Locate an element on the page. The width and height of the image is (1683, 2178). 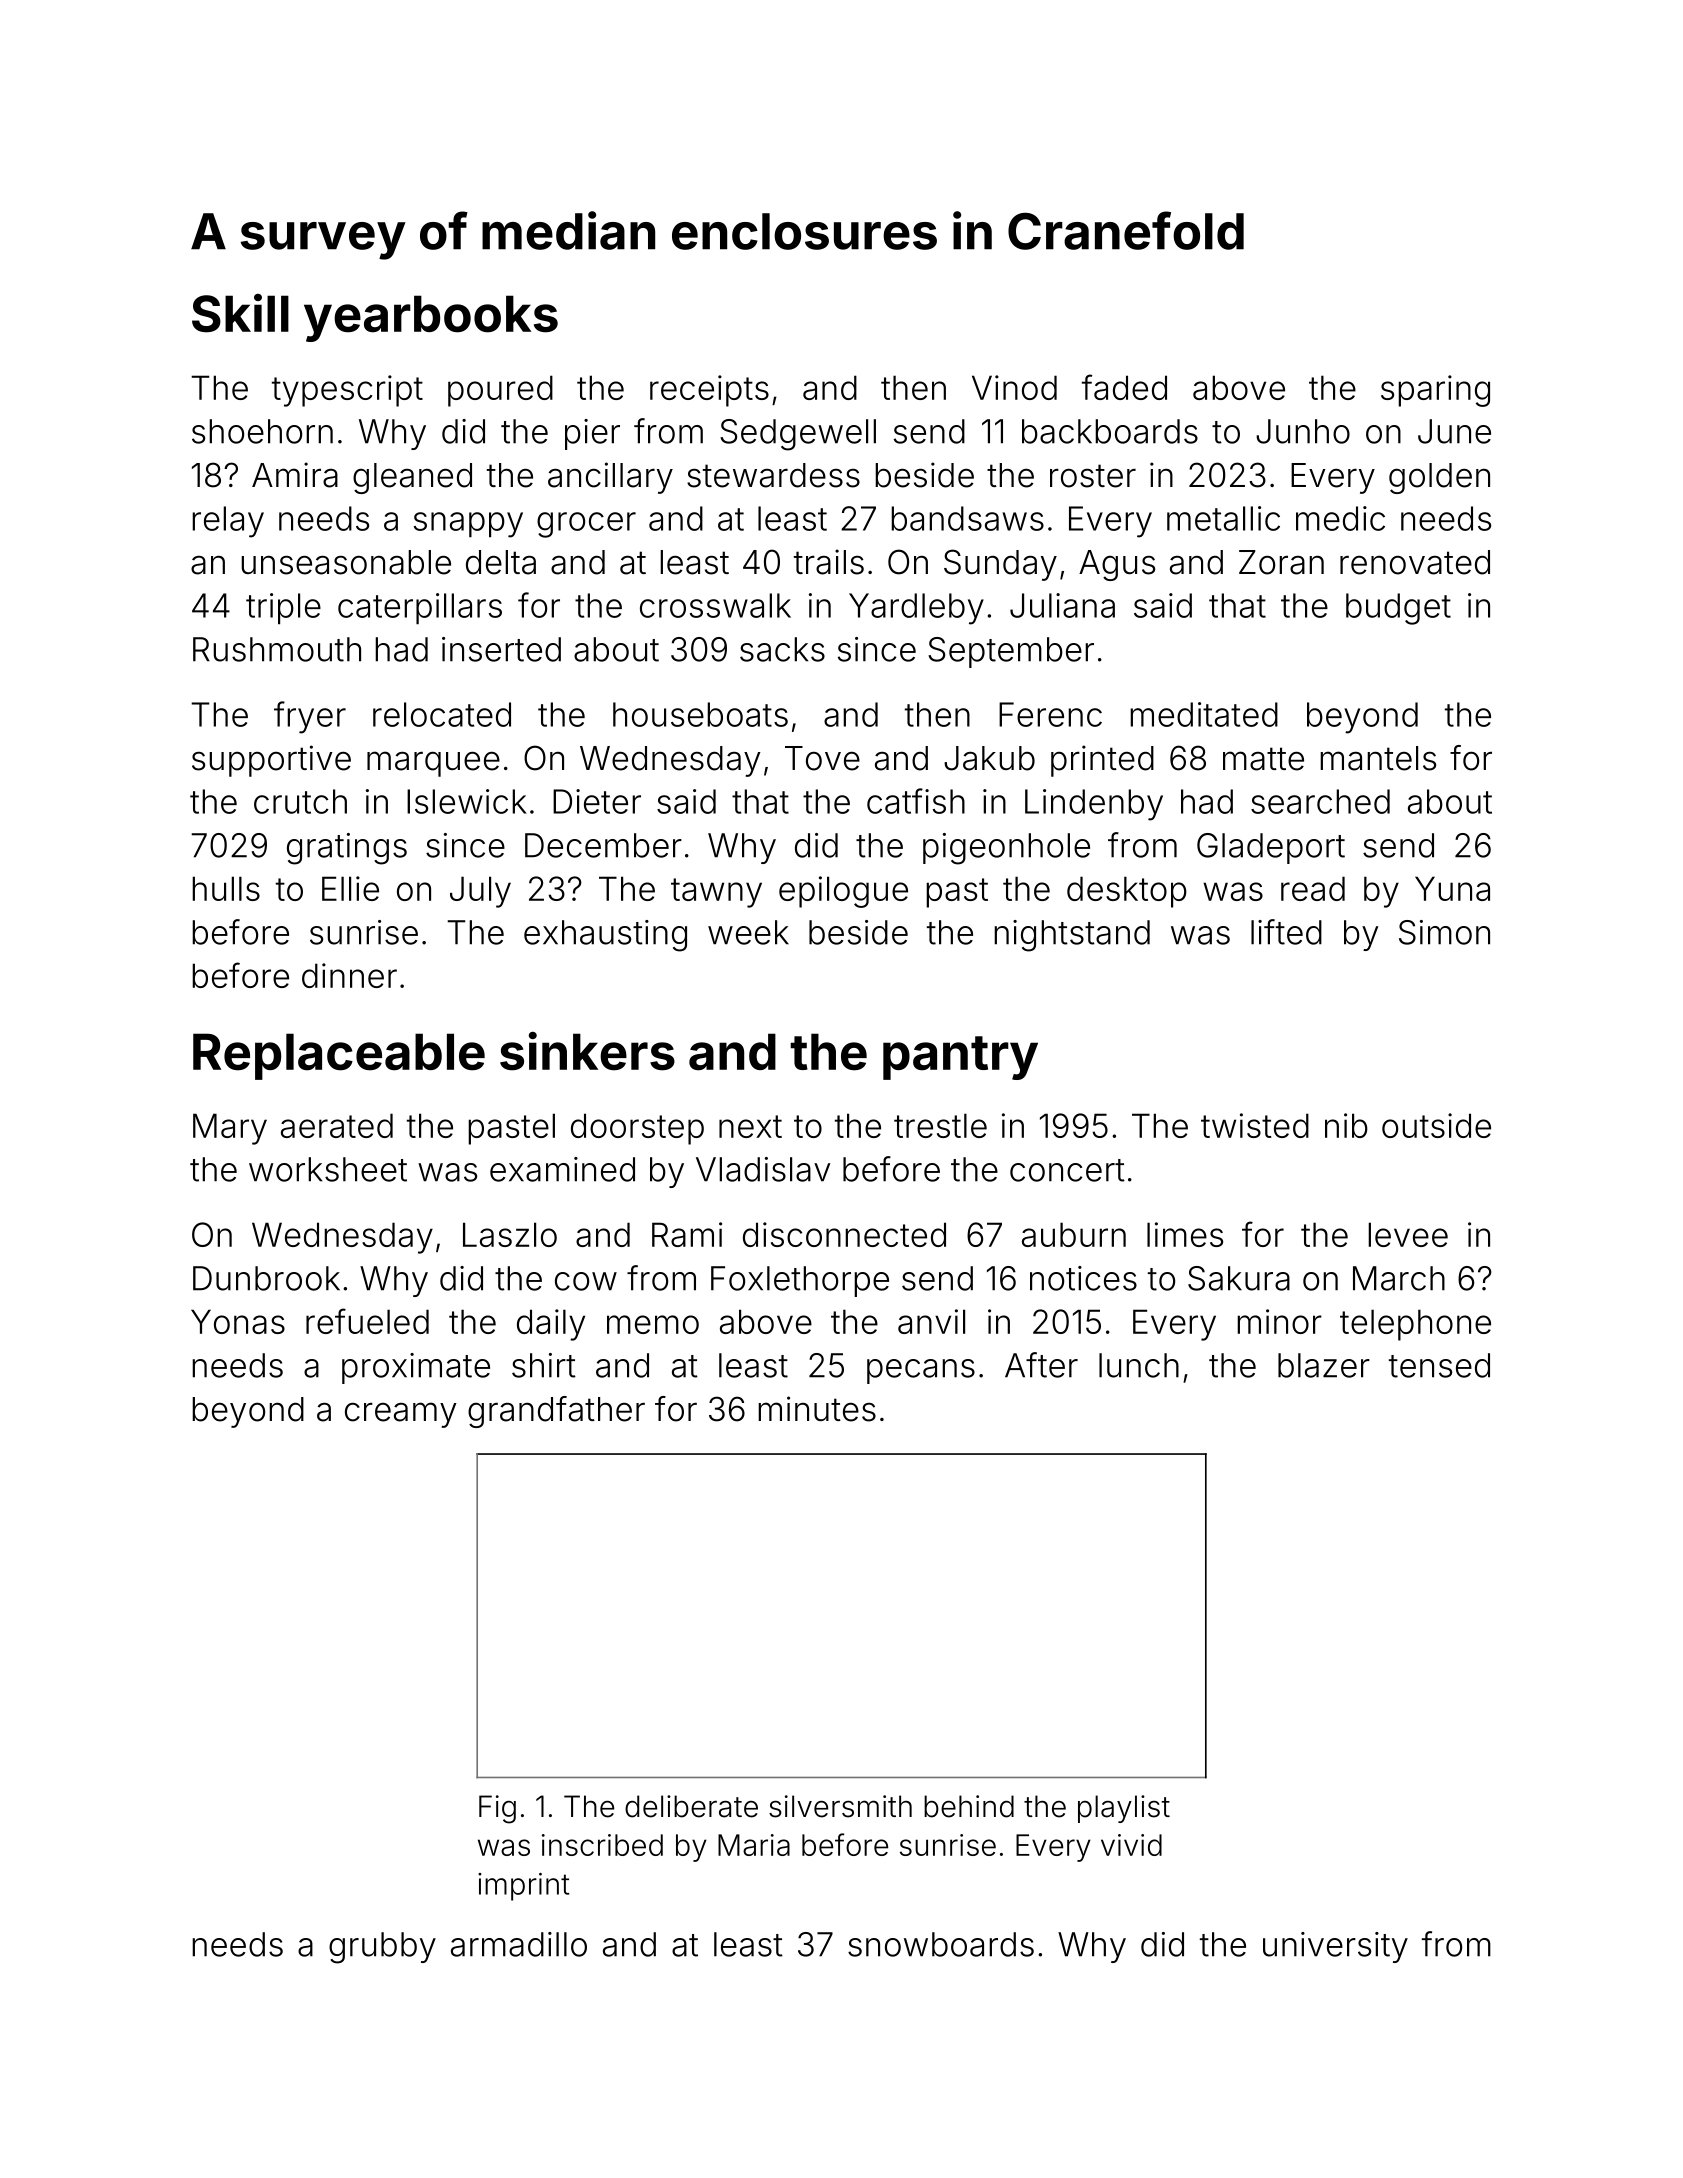
Gladeport is located at coordinates (1271, 848).
